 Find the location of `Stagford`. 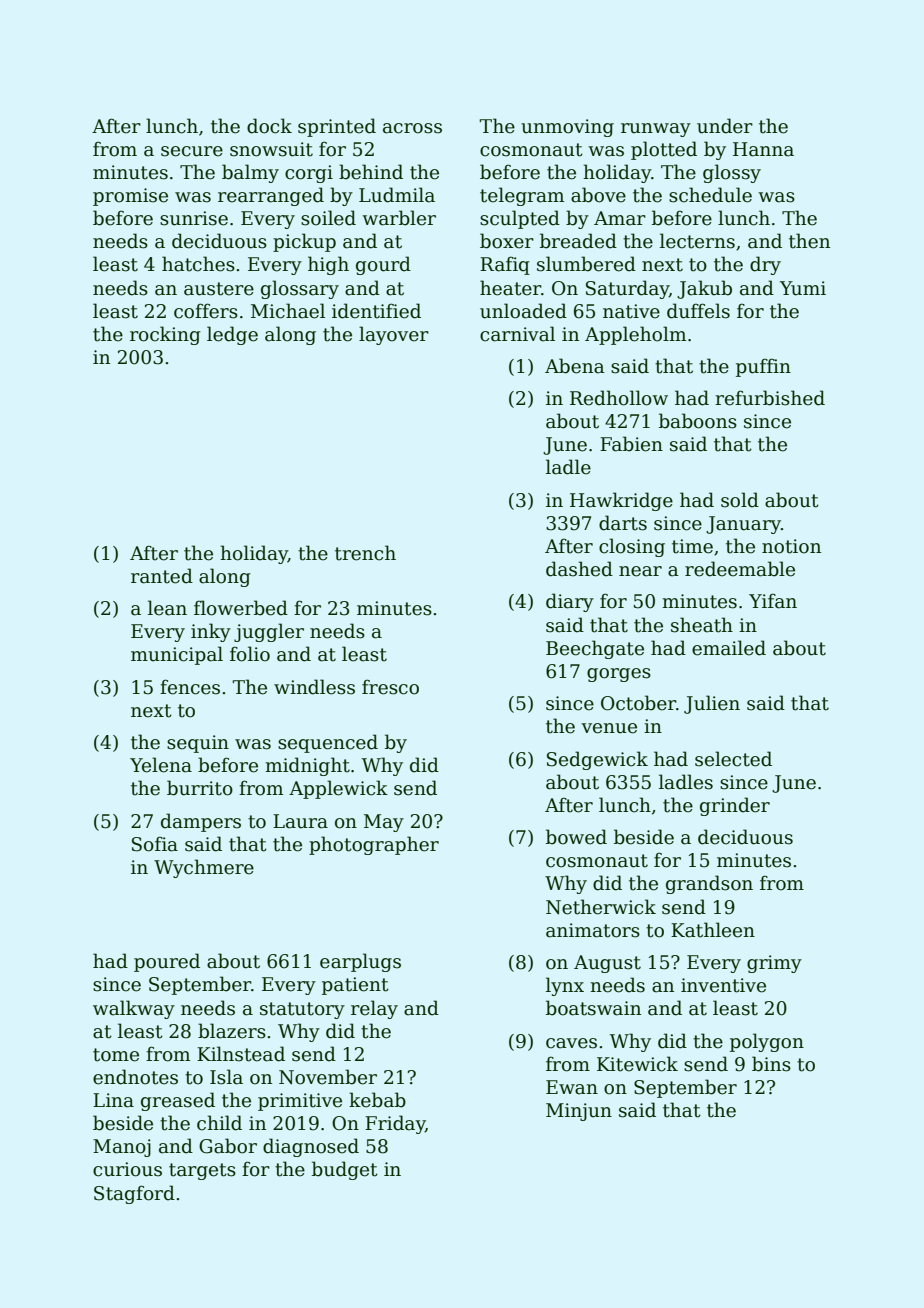

Stagford is located at coordinates (134, 1194).
